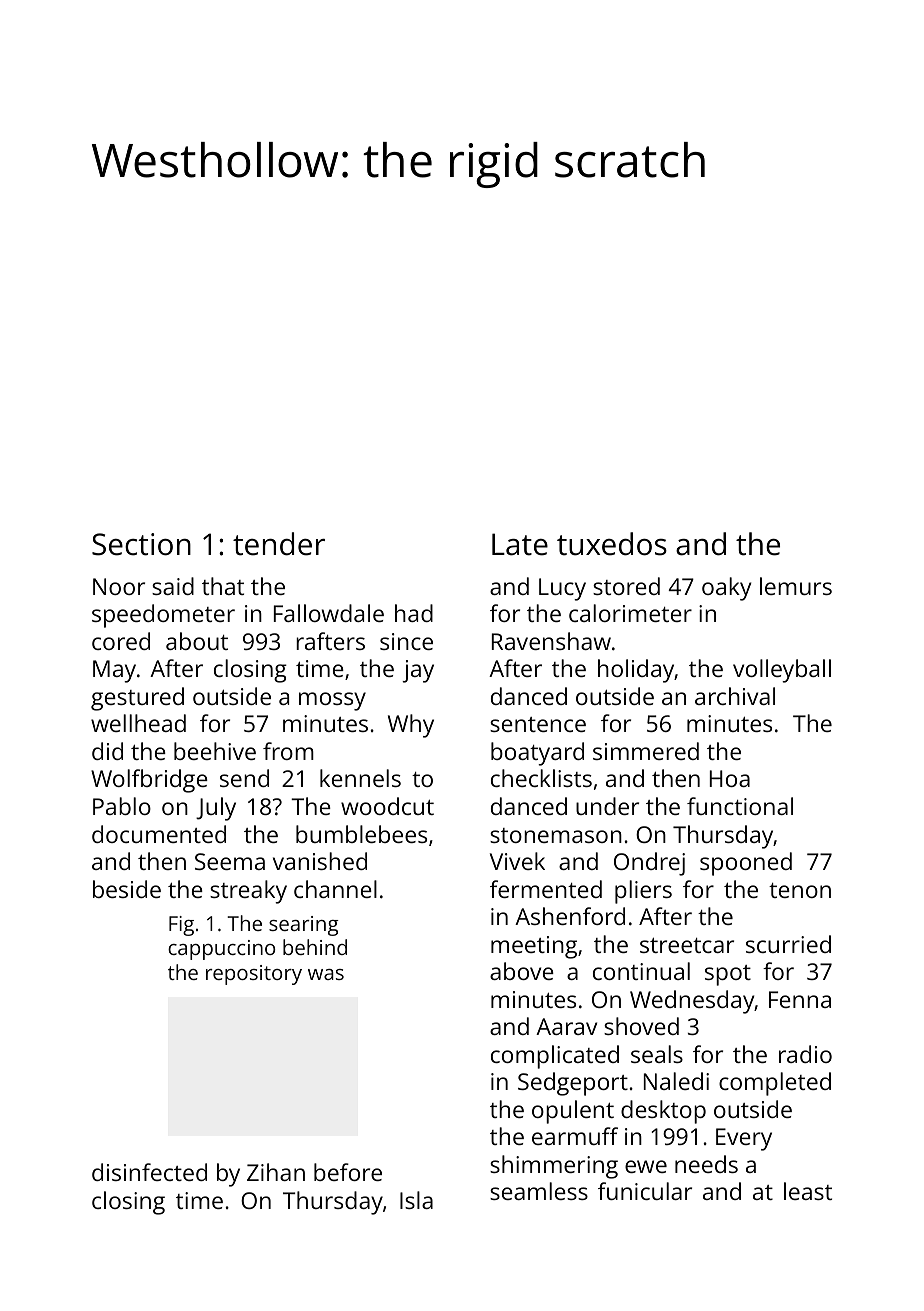 The width and height of the screenshot is (924, 1311). What do you see at coordinates (541, 778) in the screenshot?
I see `checklists` at bounding box center [541, 778].
